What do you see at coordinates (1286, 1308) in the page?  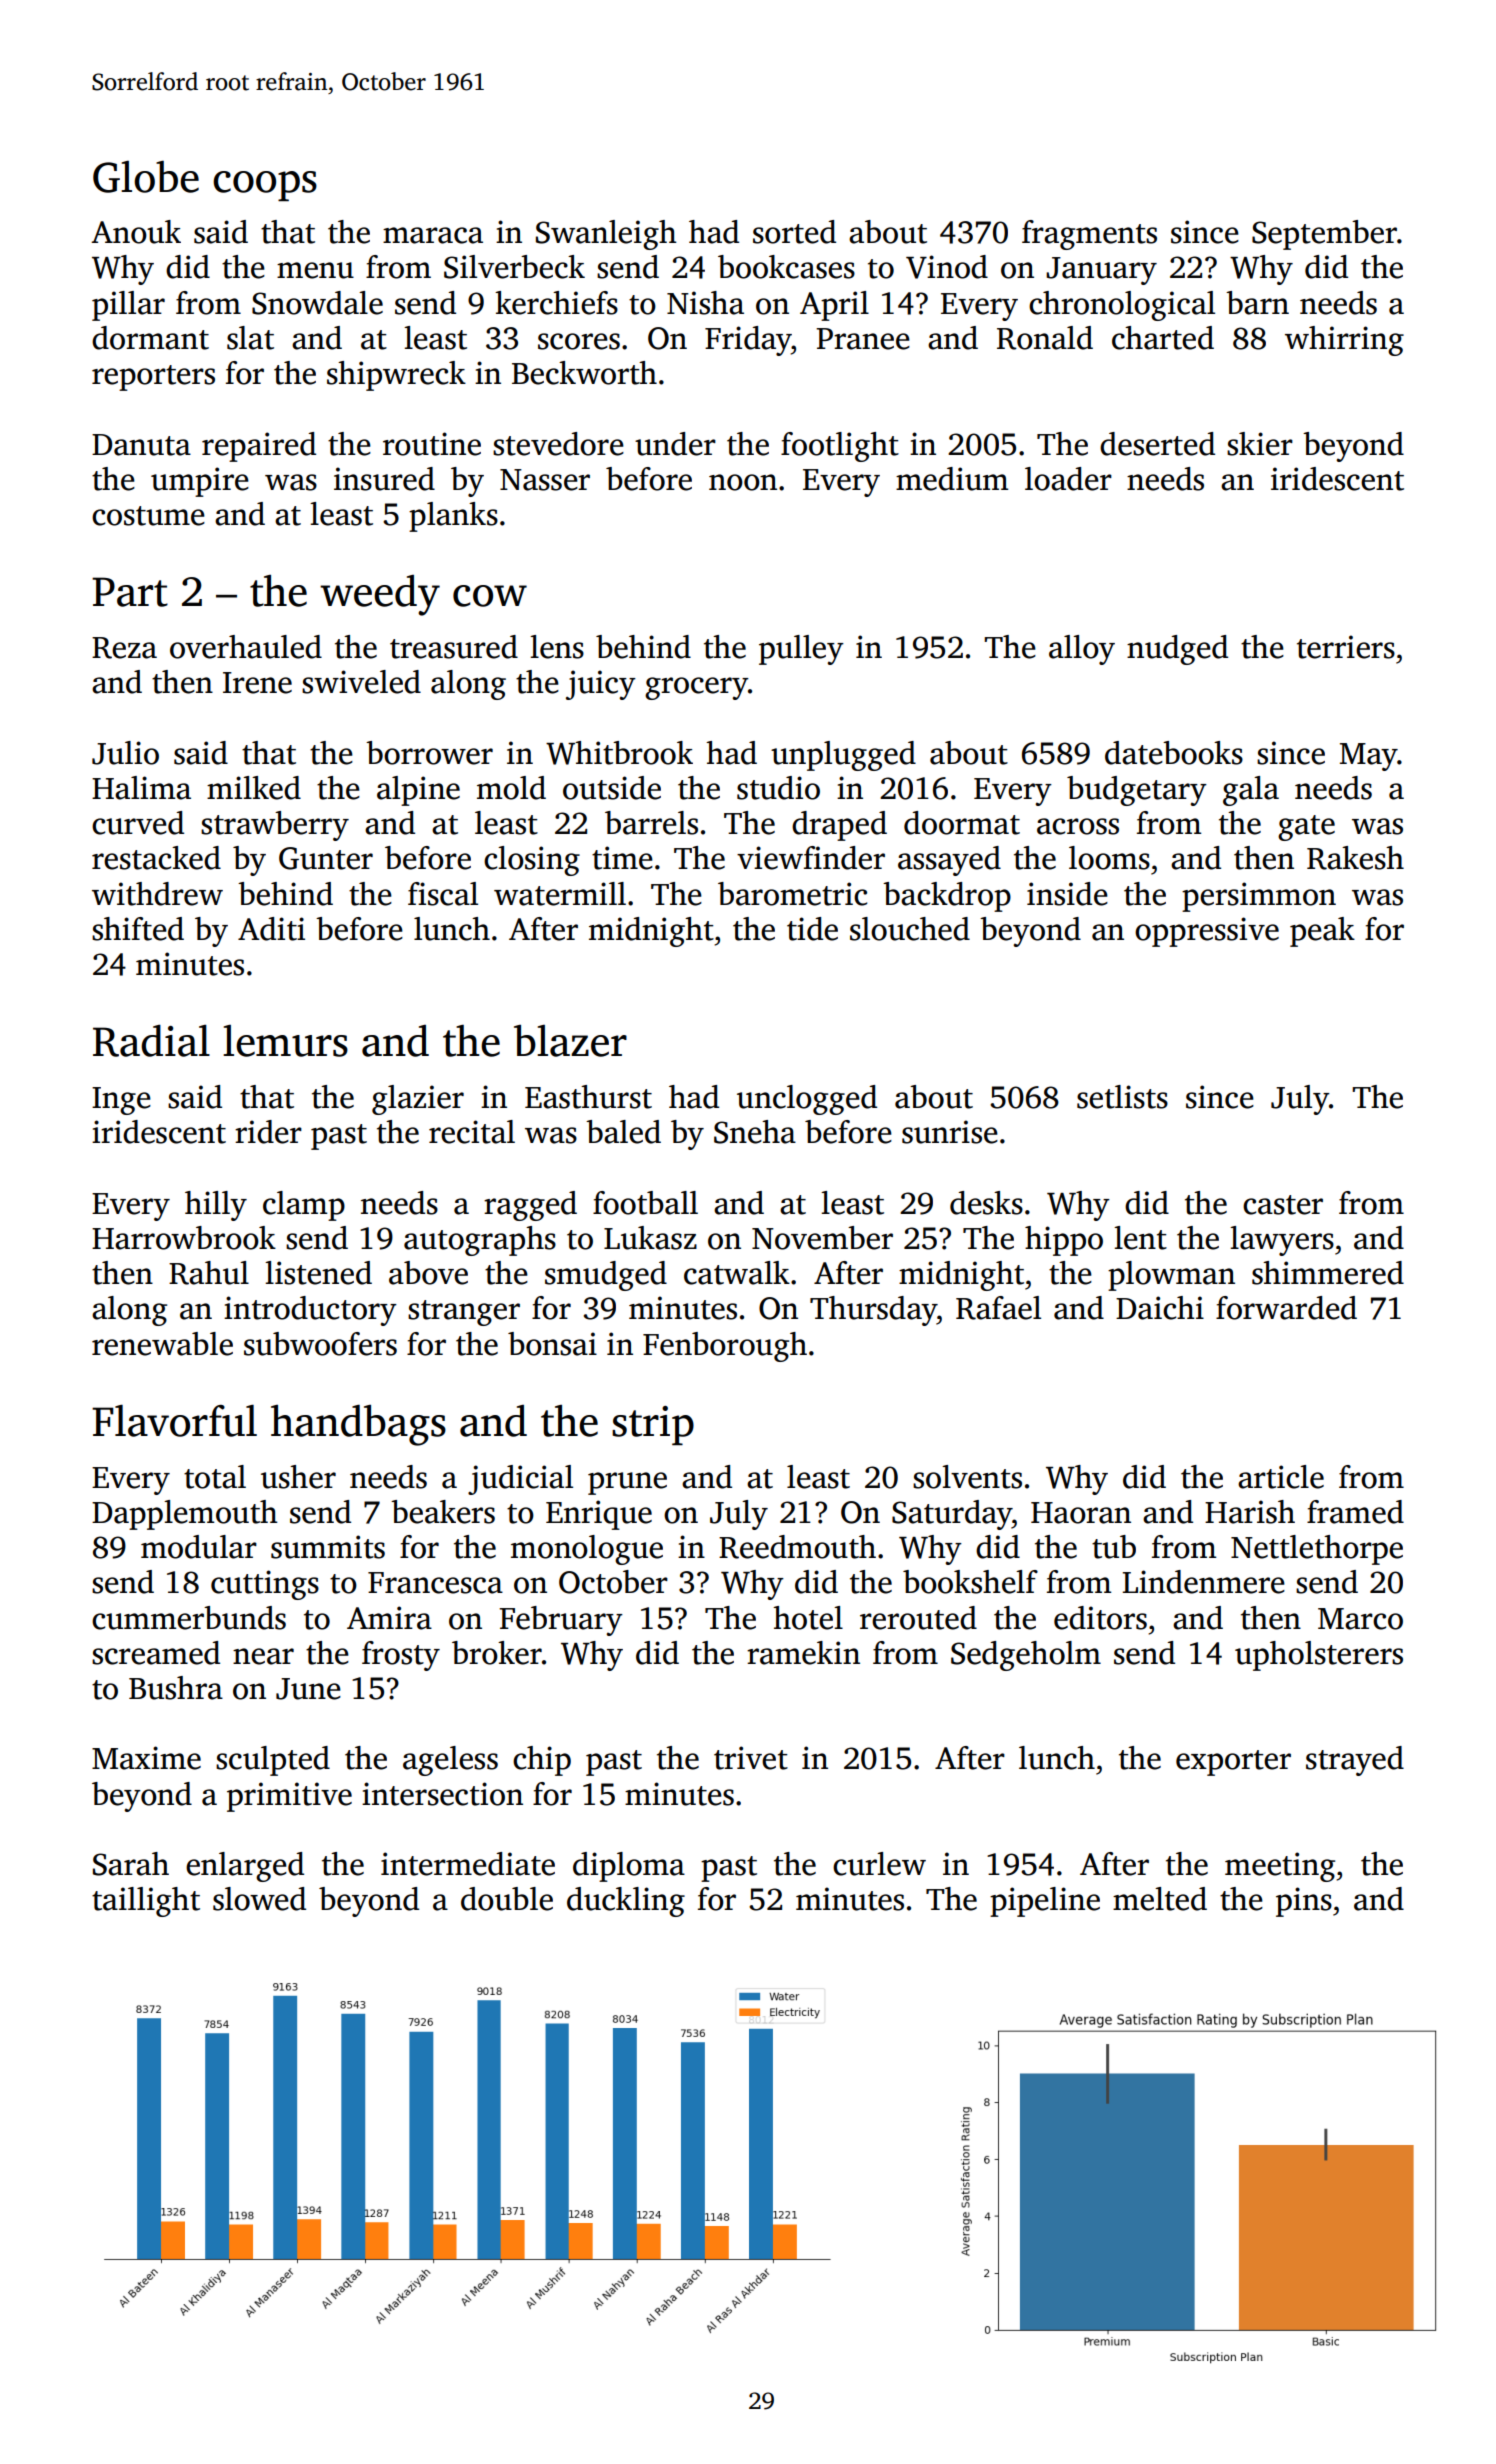 I see `forwarded` at bounding box center [1286, 1308].
